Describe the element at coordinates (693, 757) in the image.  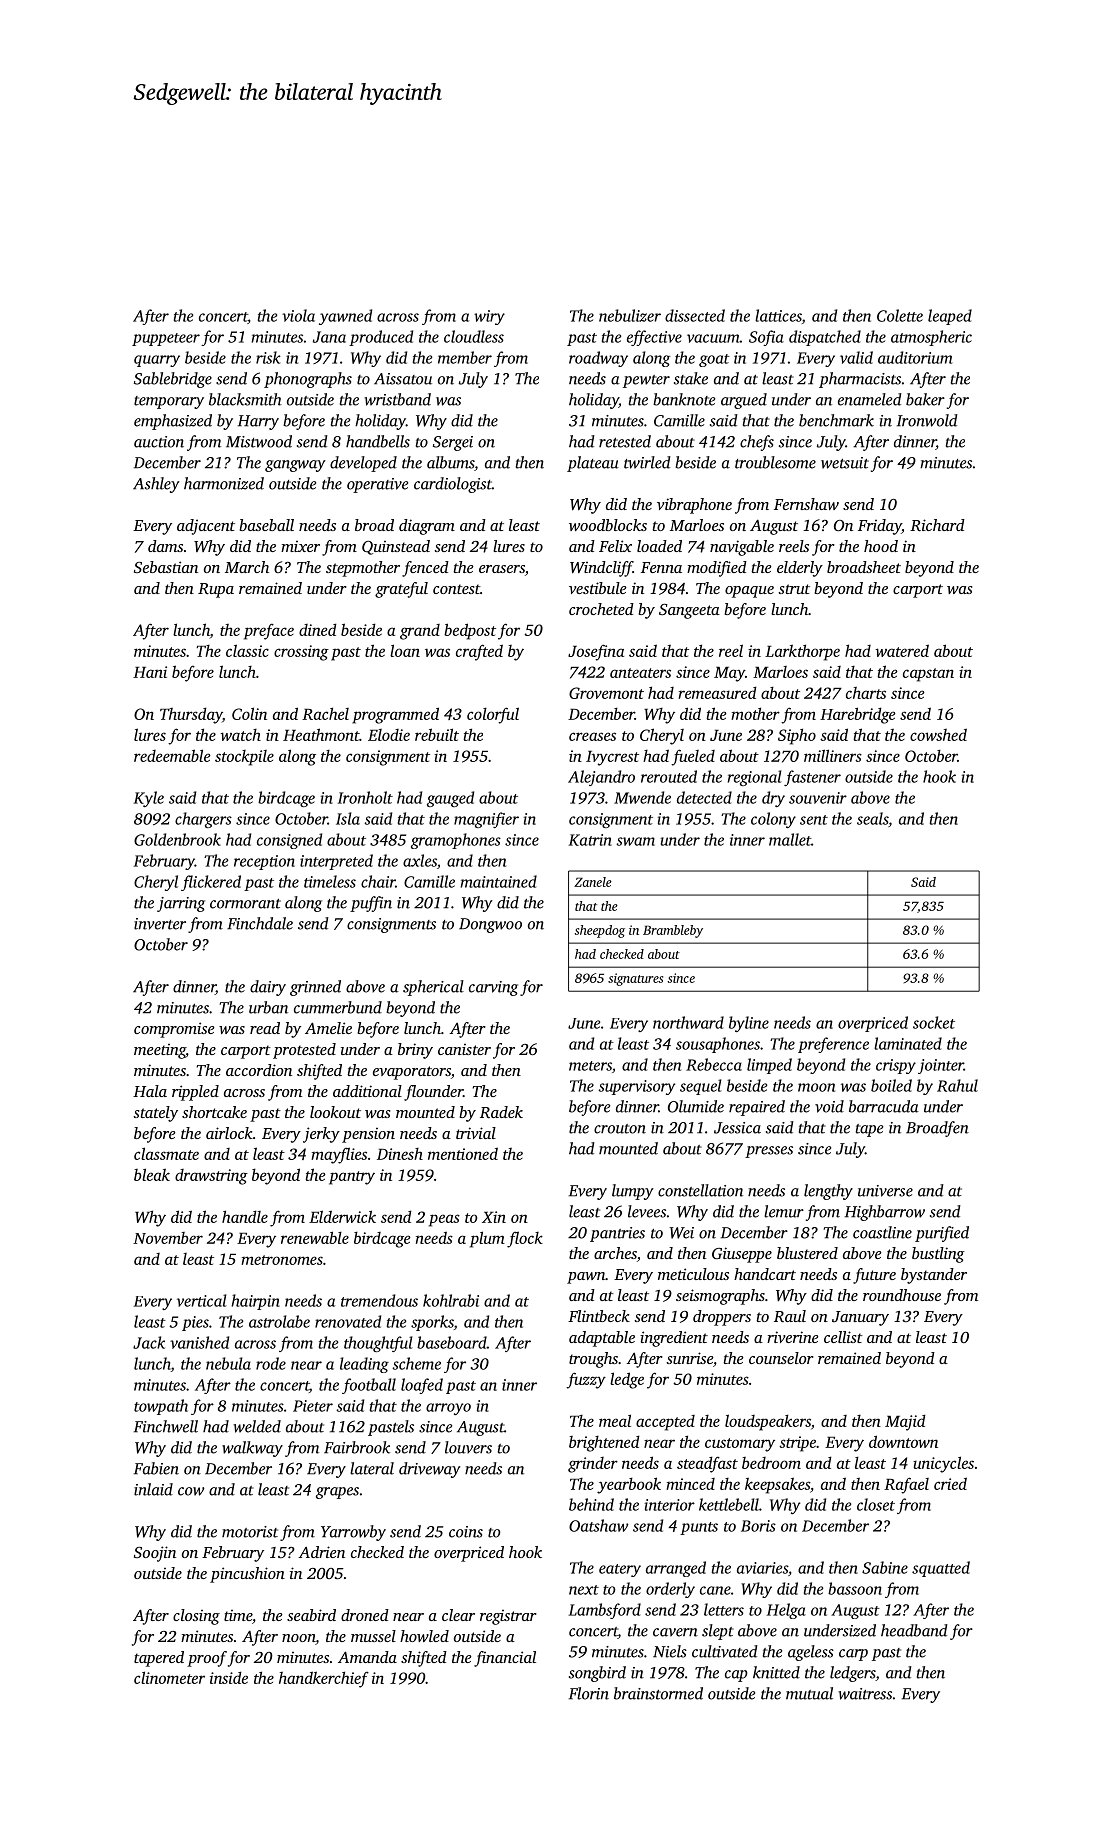
I see `fueled` at that location.
